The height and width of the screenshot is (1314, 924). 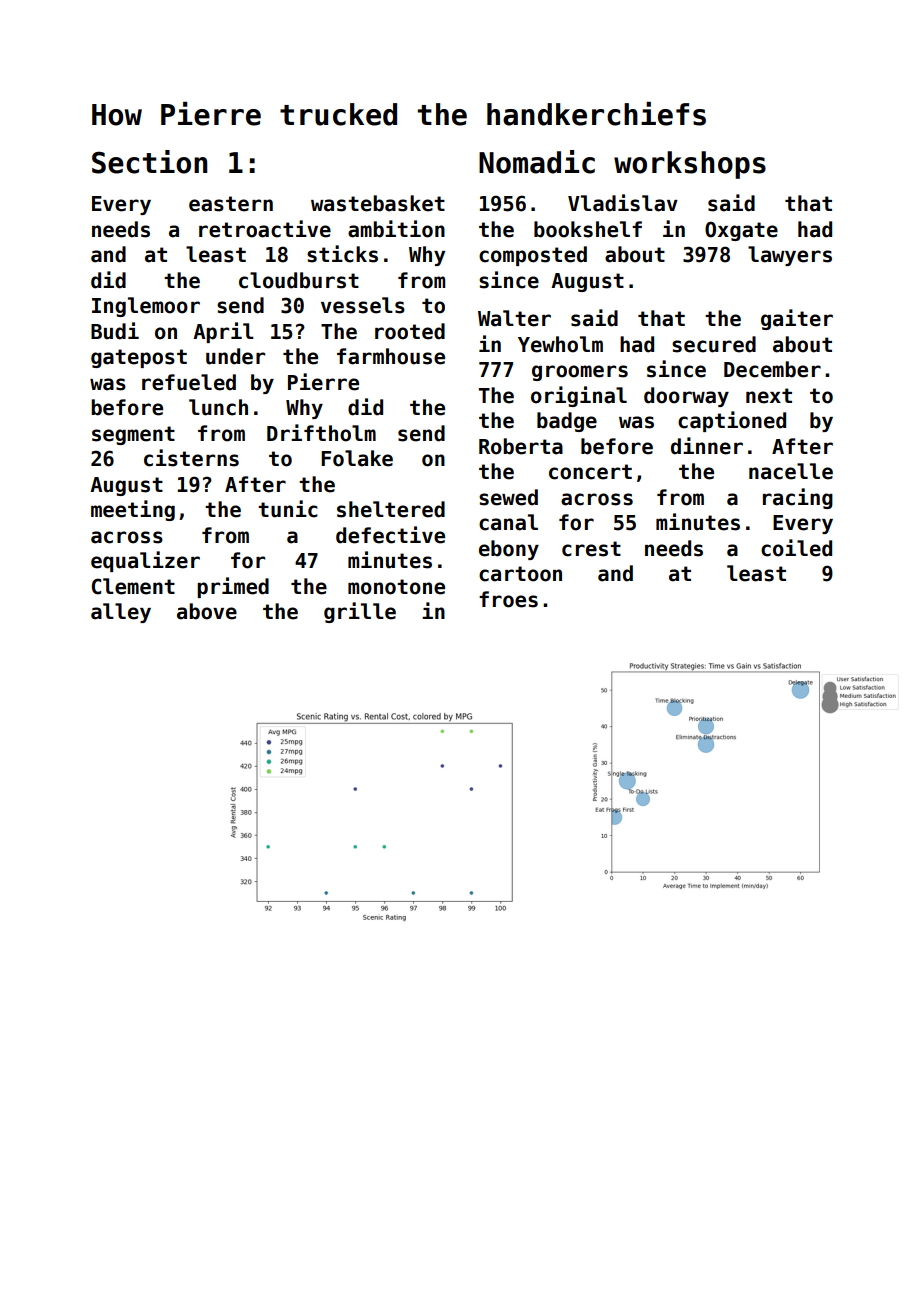 What do you see at coordinates (378, 203) in the screenshot?
I see `wastebasket` at bounding box center [378, 203].
